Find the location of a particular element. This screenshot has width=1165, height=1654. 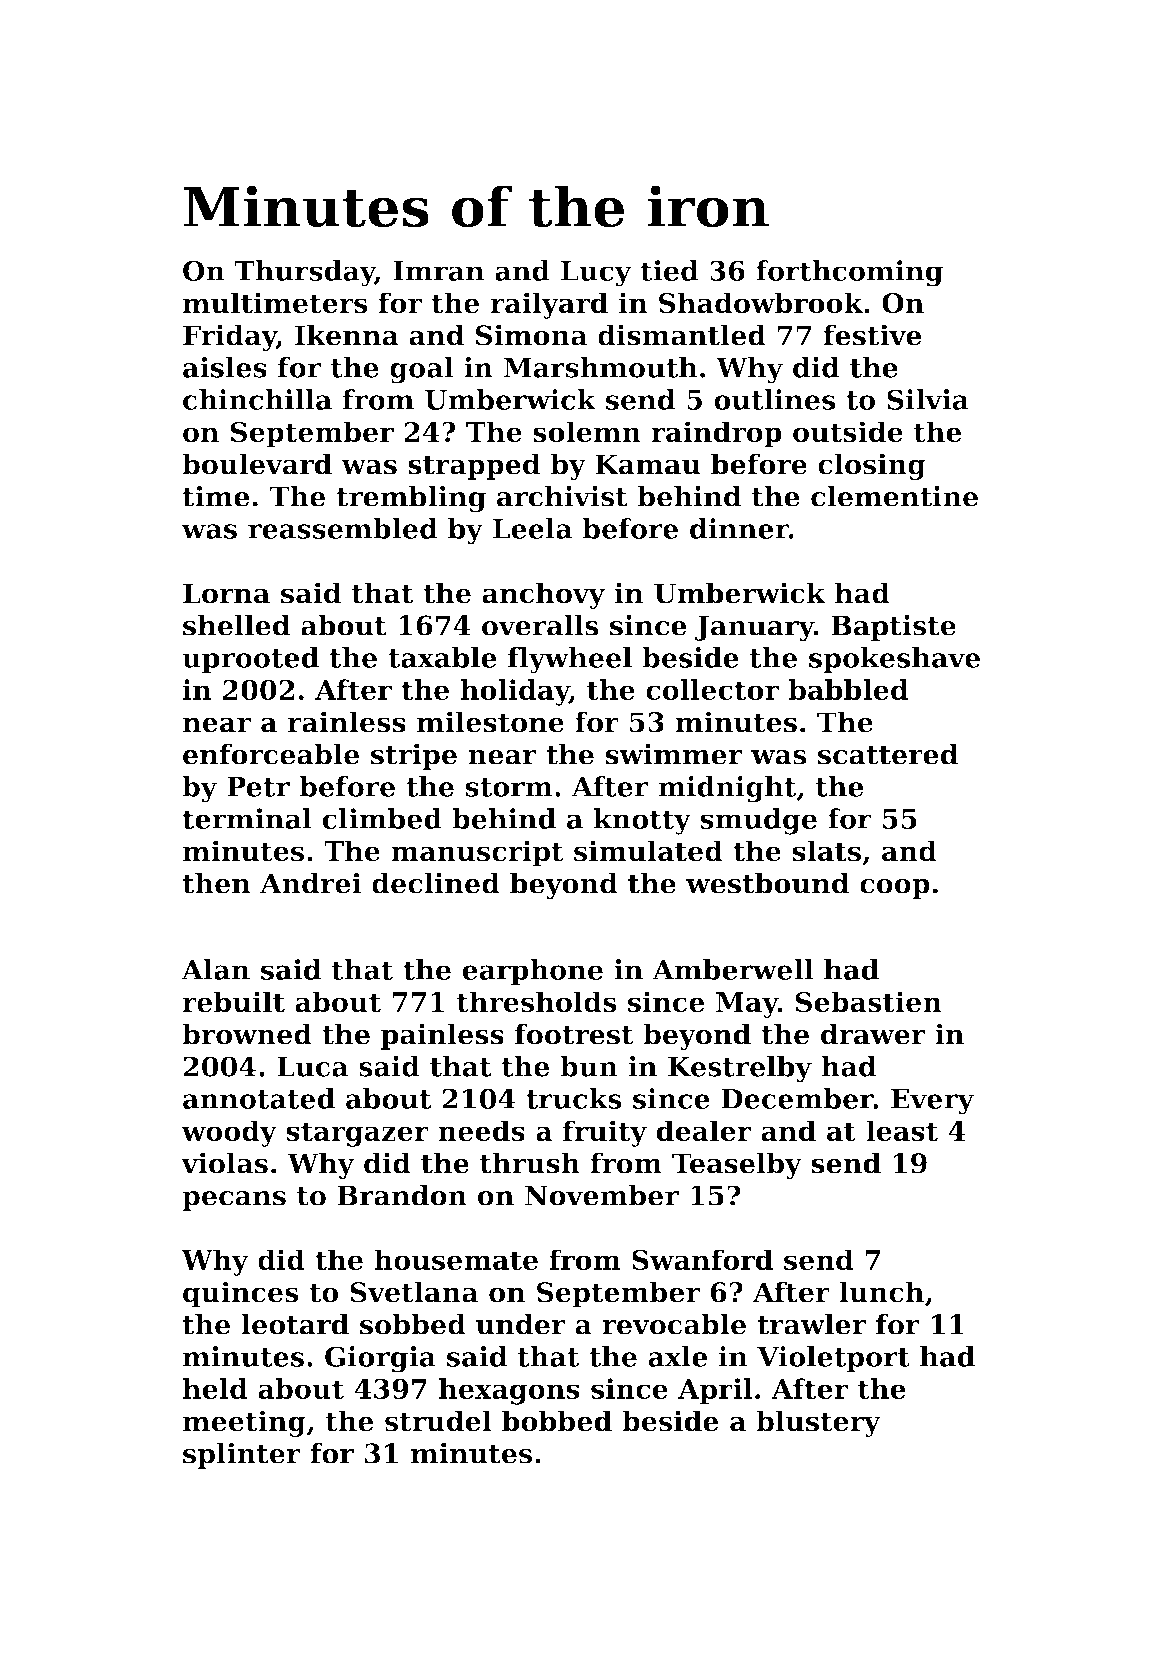

Imran is located at coordinates (438, 271).
